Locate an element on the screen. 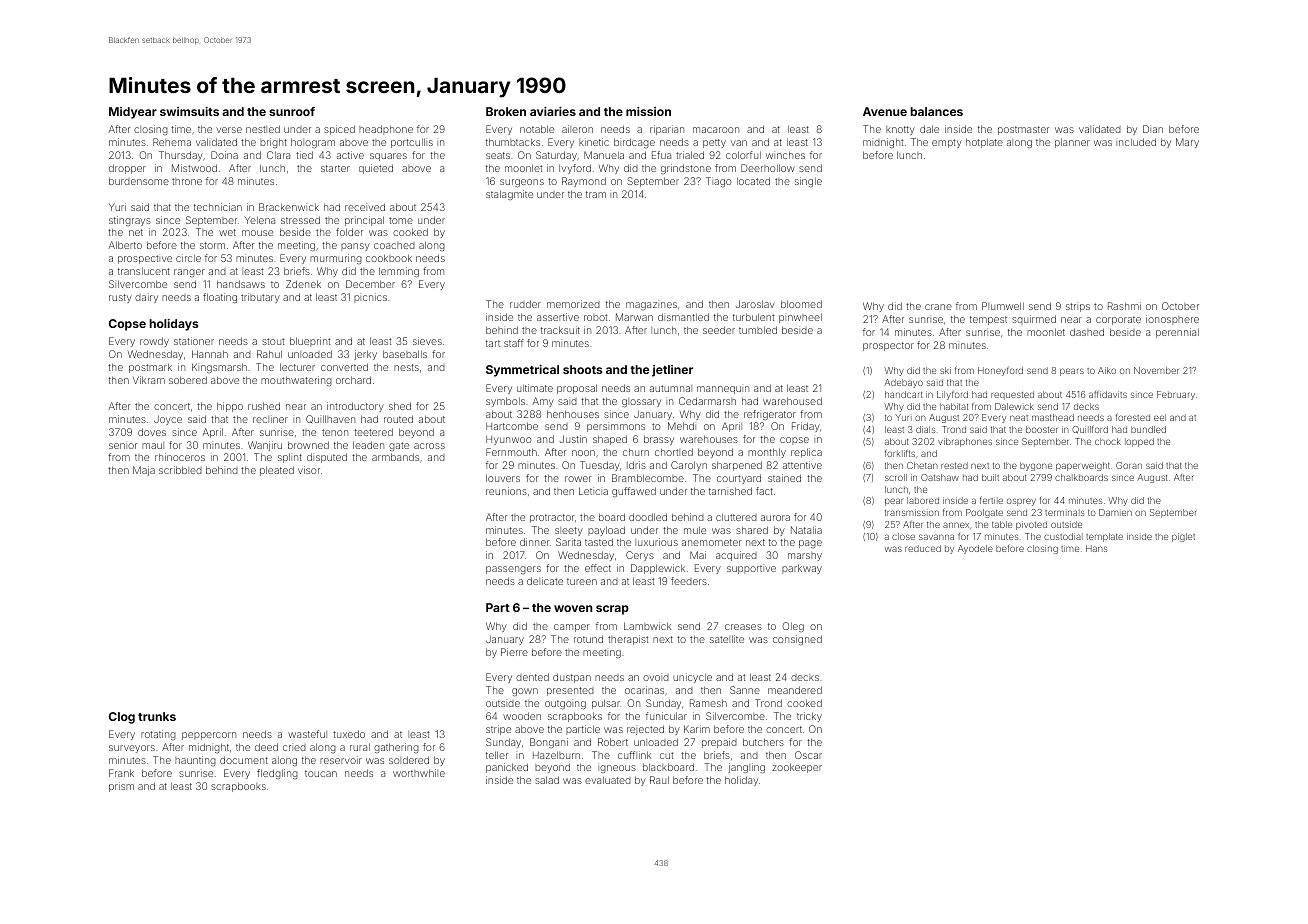  Carolyn is located at coordinates (689, 466).
